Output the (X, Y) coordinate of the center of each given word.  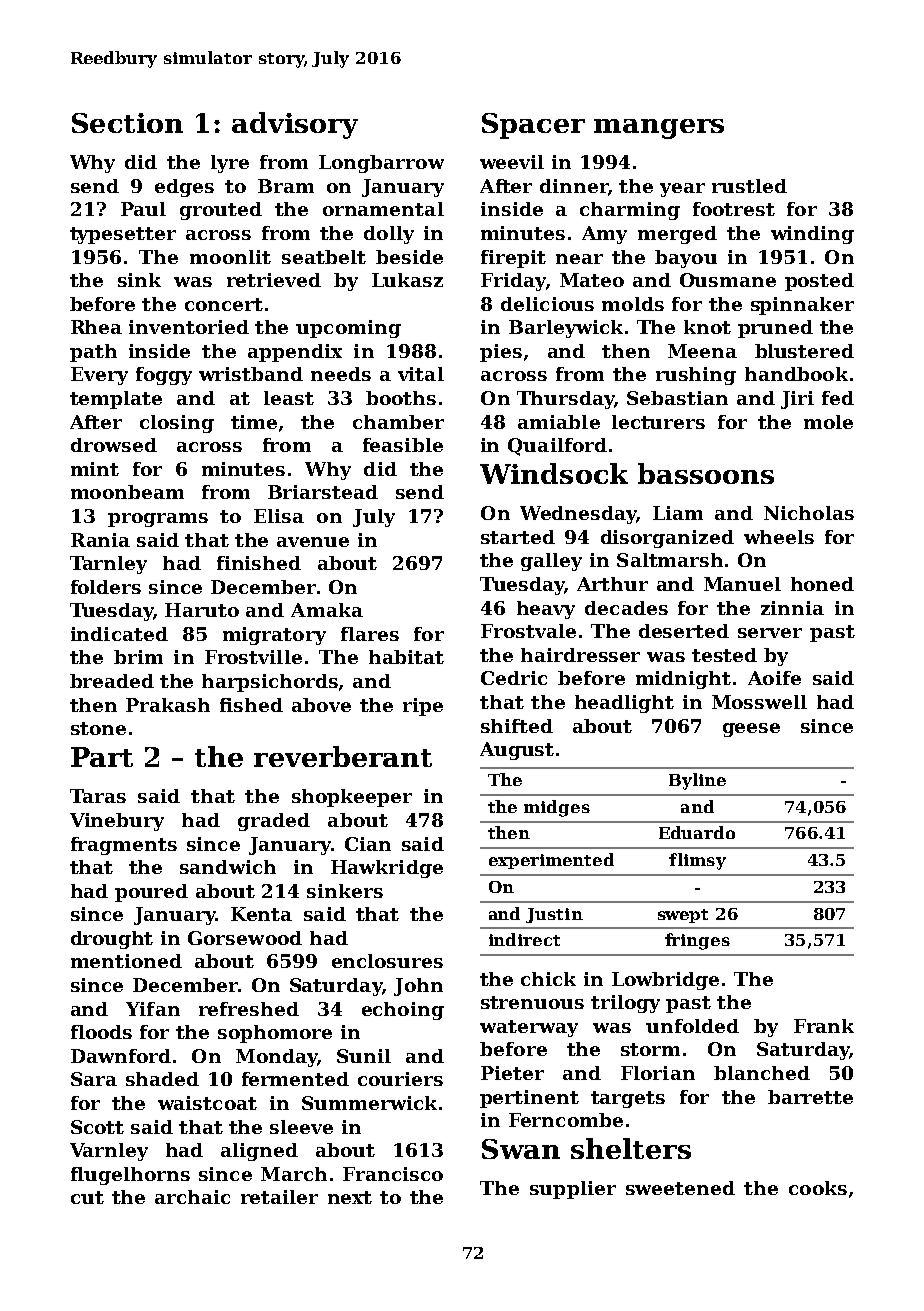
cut (87, 1197)
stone (98, 728)
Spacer (533, 126)
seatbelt (324, 257)
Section (127, 123)
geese (751, 730)
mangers (659, 129)
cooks (818, 1188)
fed (838, 398)
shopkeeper (352, 798)
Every (99, 376)
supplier (573, 1190)
